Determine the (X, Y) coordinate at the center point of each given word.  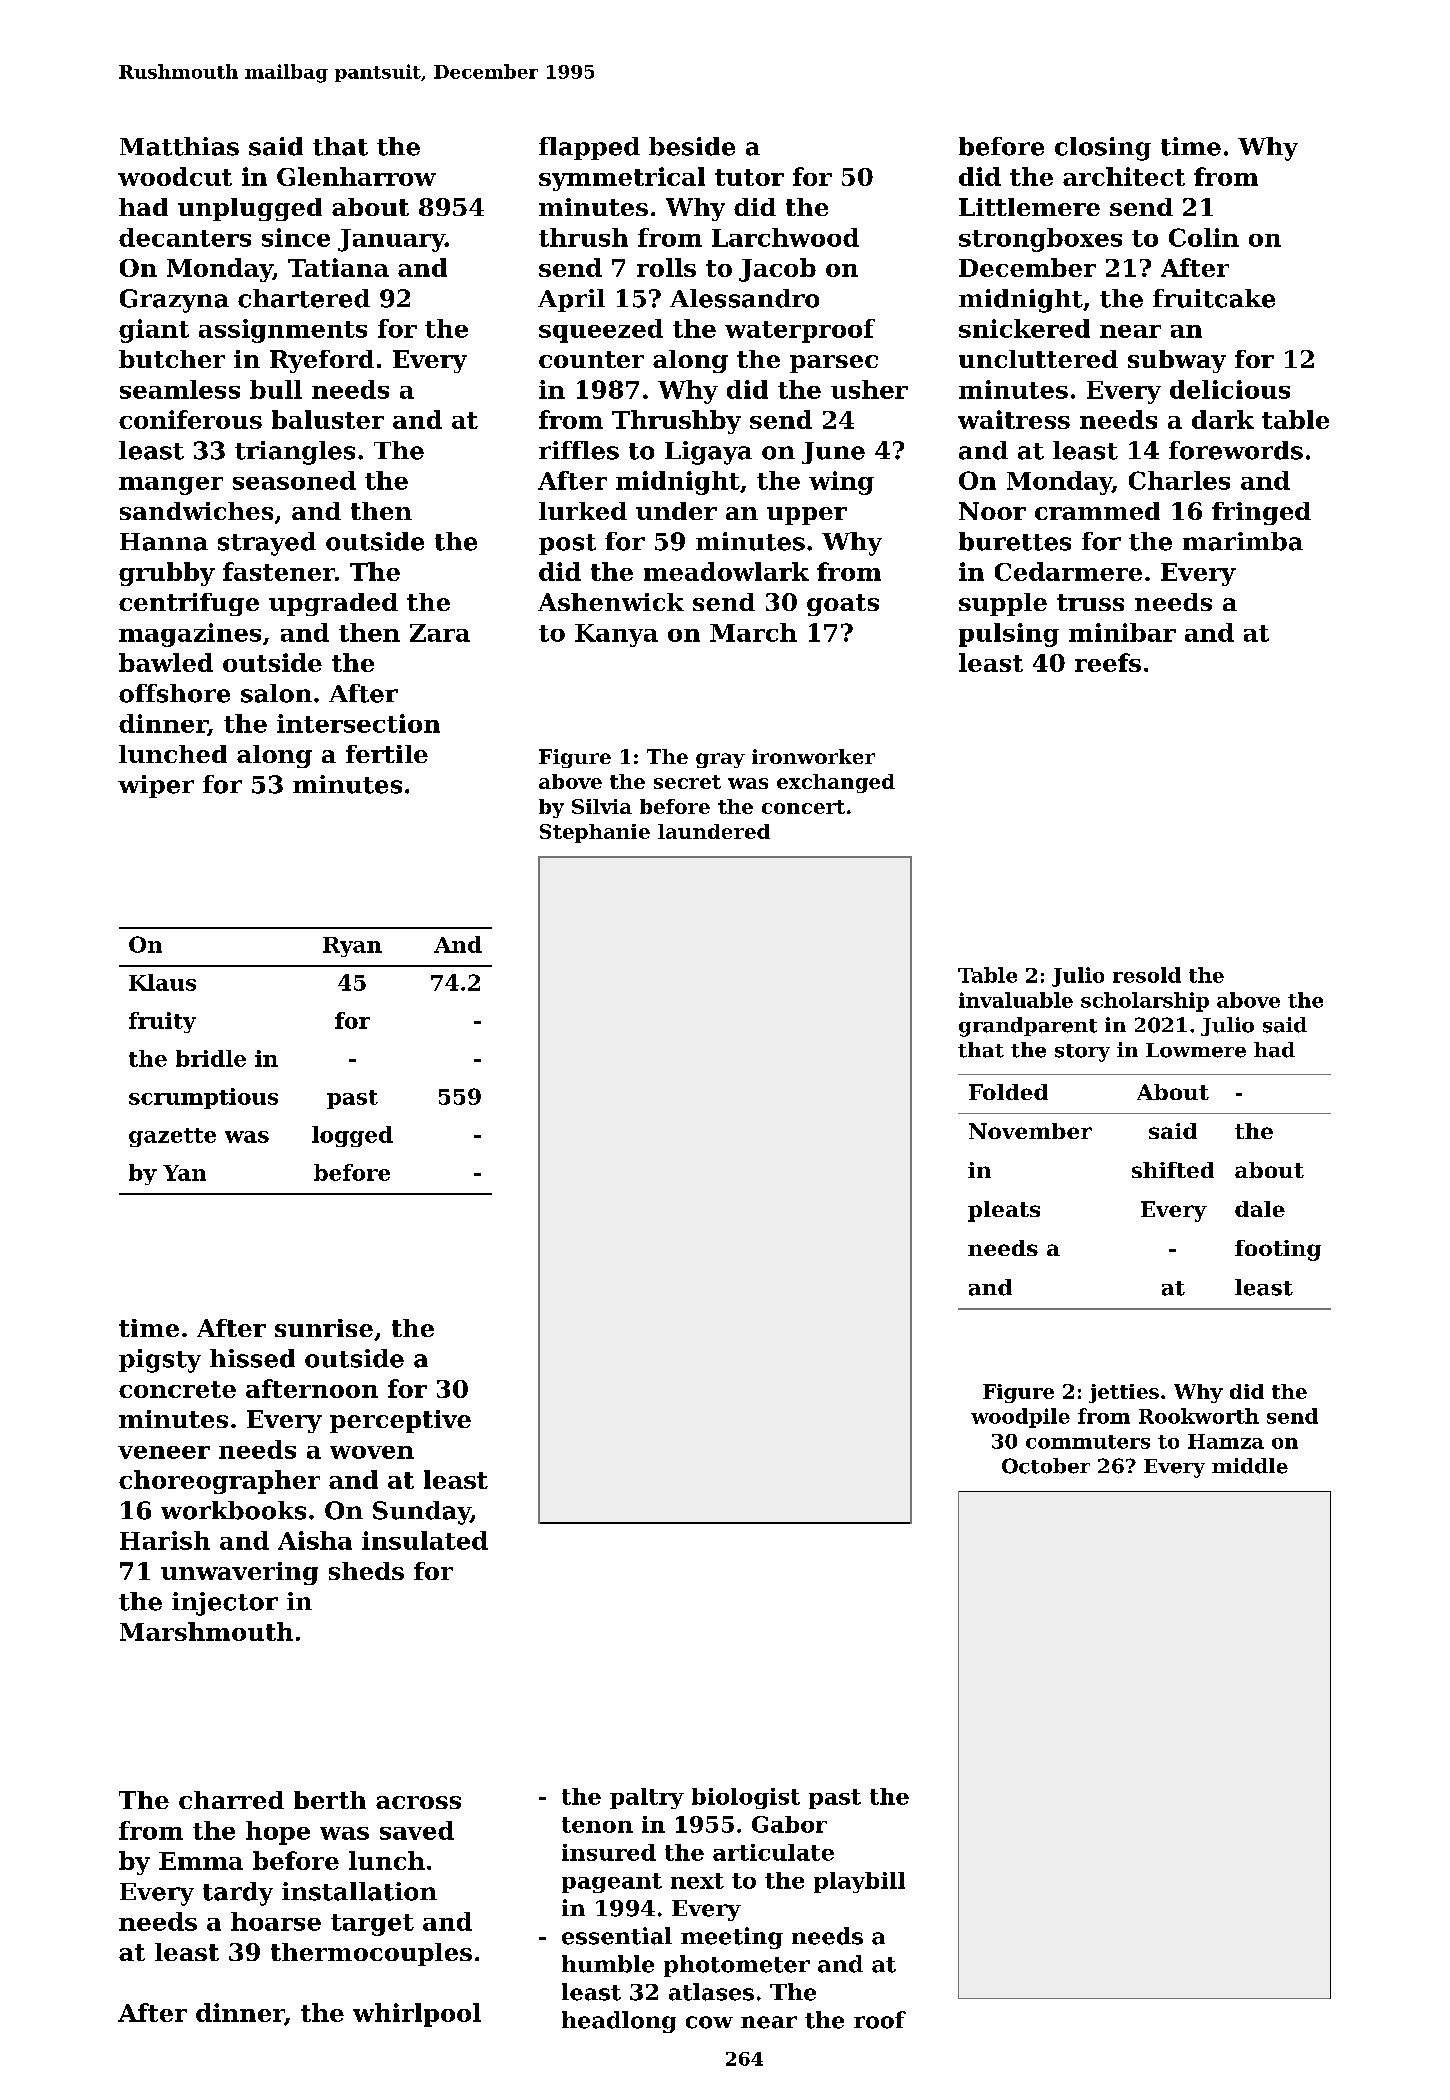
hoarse (276, 1921)
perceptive (400, 1421)
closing (1103, 149)
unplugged (250, 209)
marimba (1243, 541)
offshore (174, 693)
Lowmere (1196, 1050)
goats (843, 605)
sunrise (324, 1328)
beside (692, 146)
